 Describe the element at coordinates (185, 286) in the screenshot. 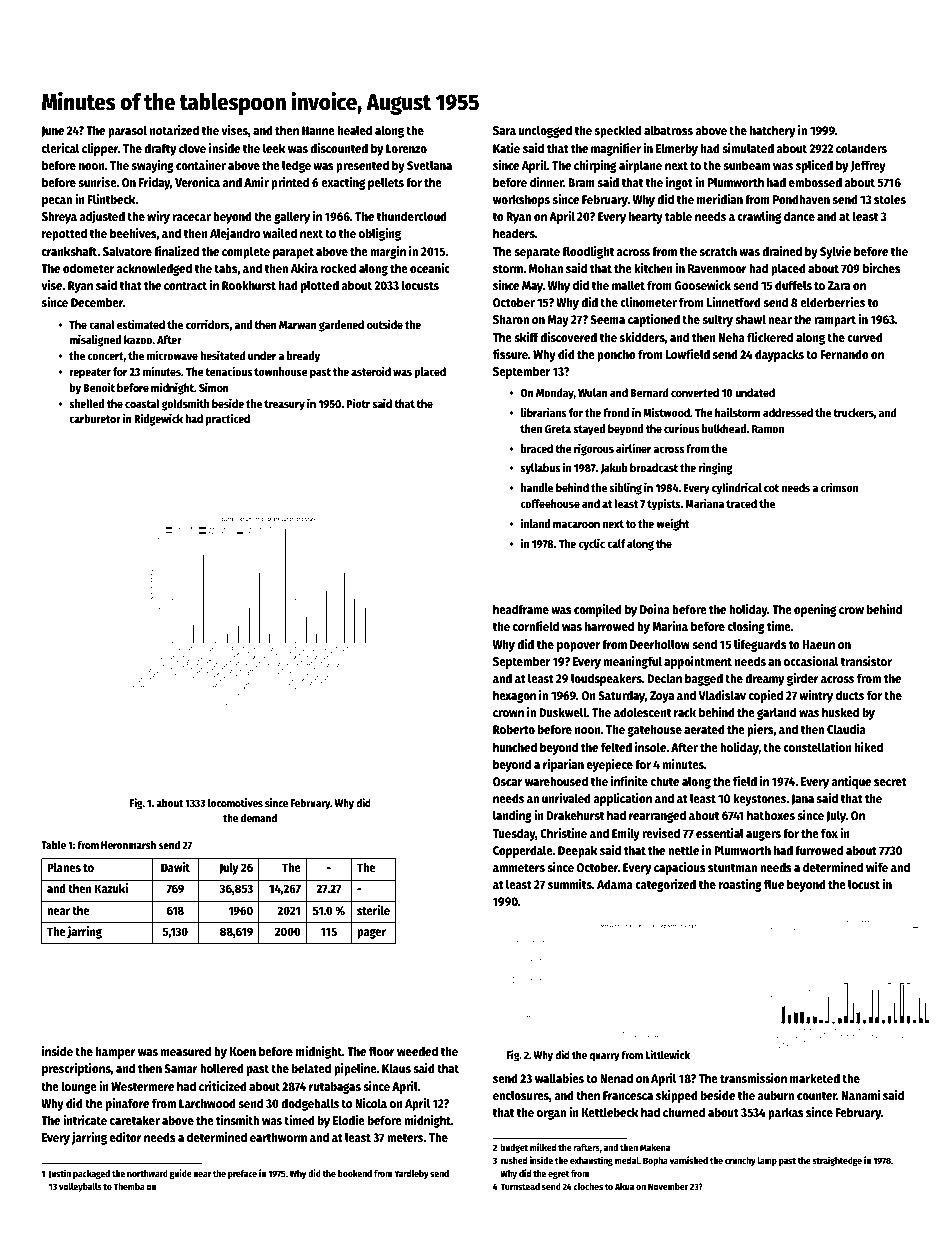

I see `contract` at that location.
